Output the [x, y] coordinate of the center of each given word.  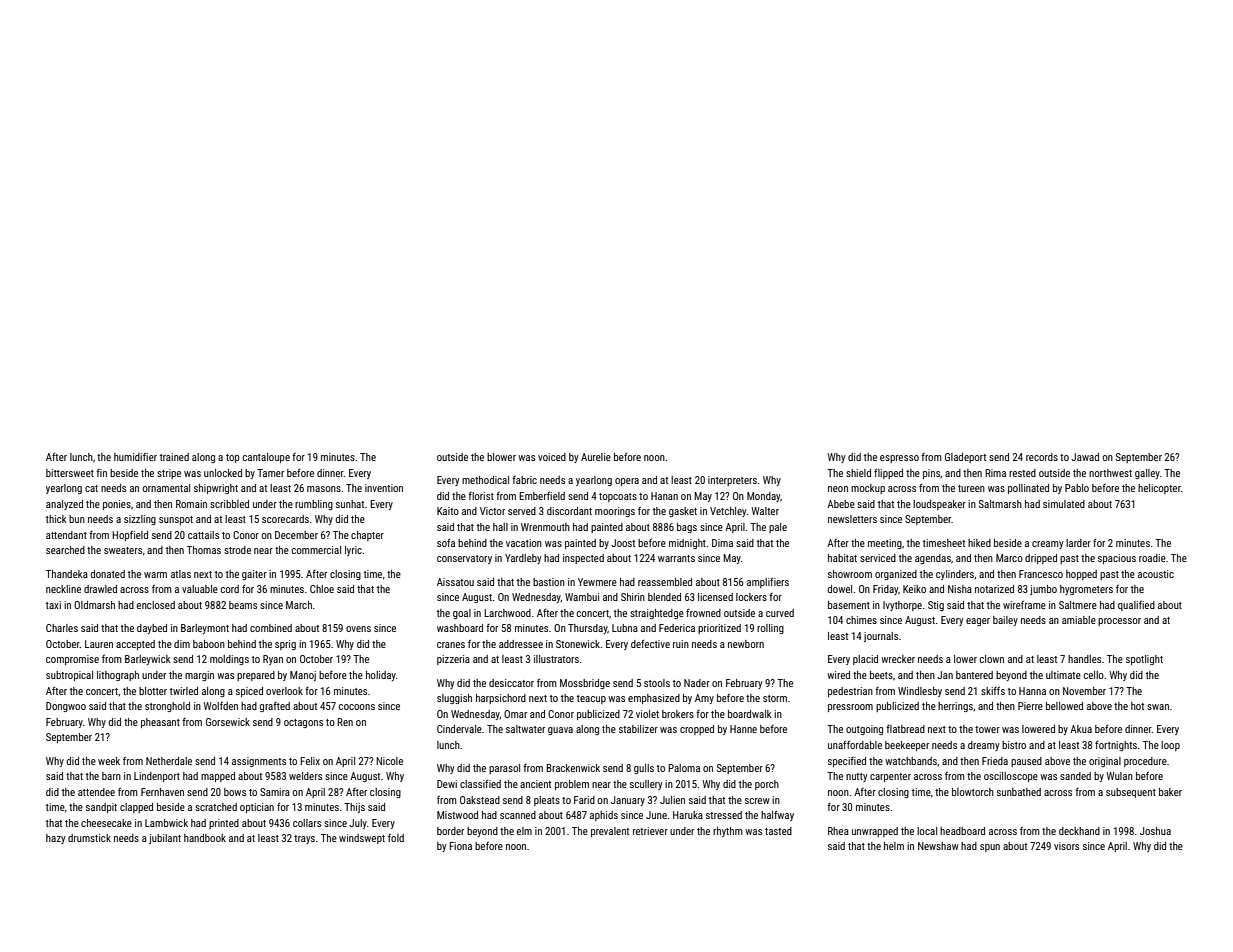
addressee [521, 644]
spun [990, 848]
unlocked [223, 473]
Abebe [841, 504]
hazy [55, 839]
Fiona [460, 846]
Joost [623, 543]
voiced [552, 457]
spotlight [1144, 660]
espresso [899, 459]
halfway [777, 816]
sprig [285, 645]
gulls [644, 769]
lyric [353, 551]
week [109, 761]
